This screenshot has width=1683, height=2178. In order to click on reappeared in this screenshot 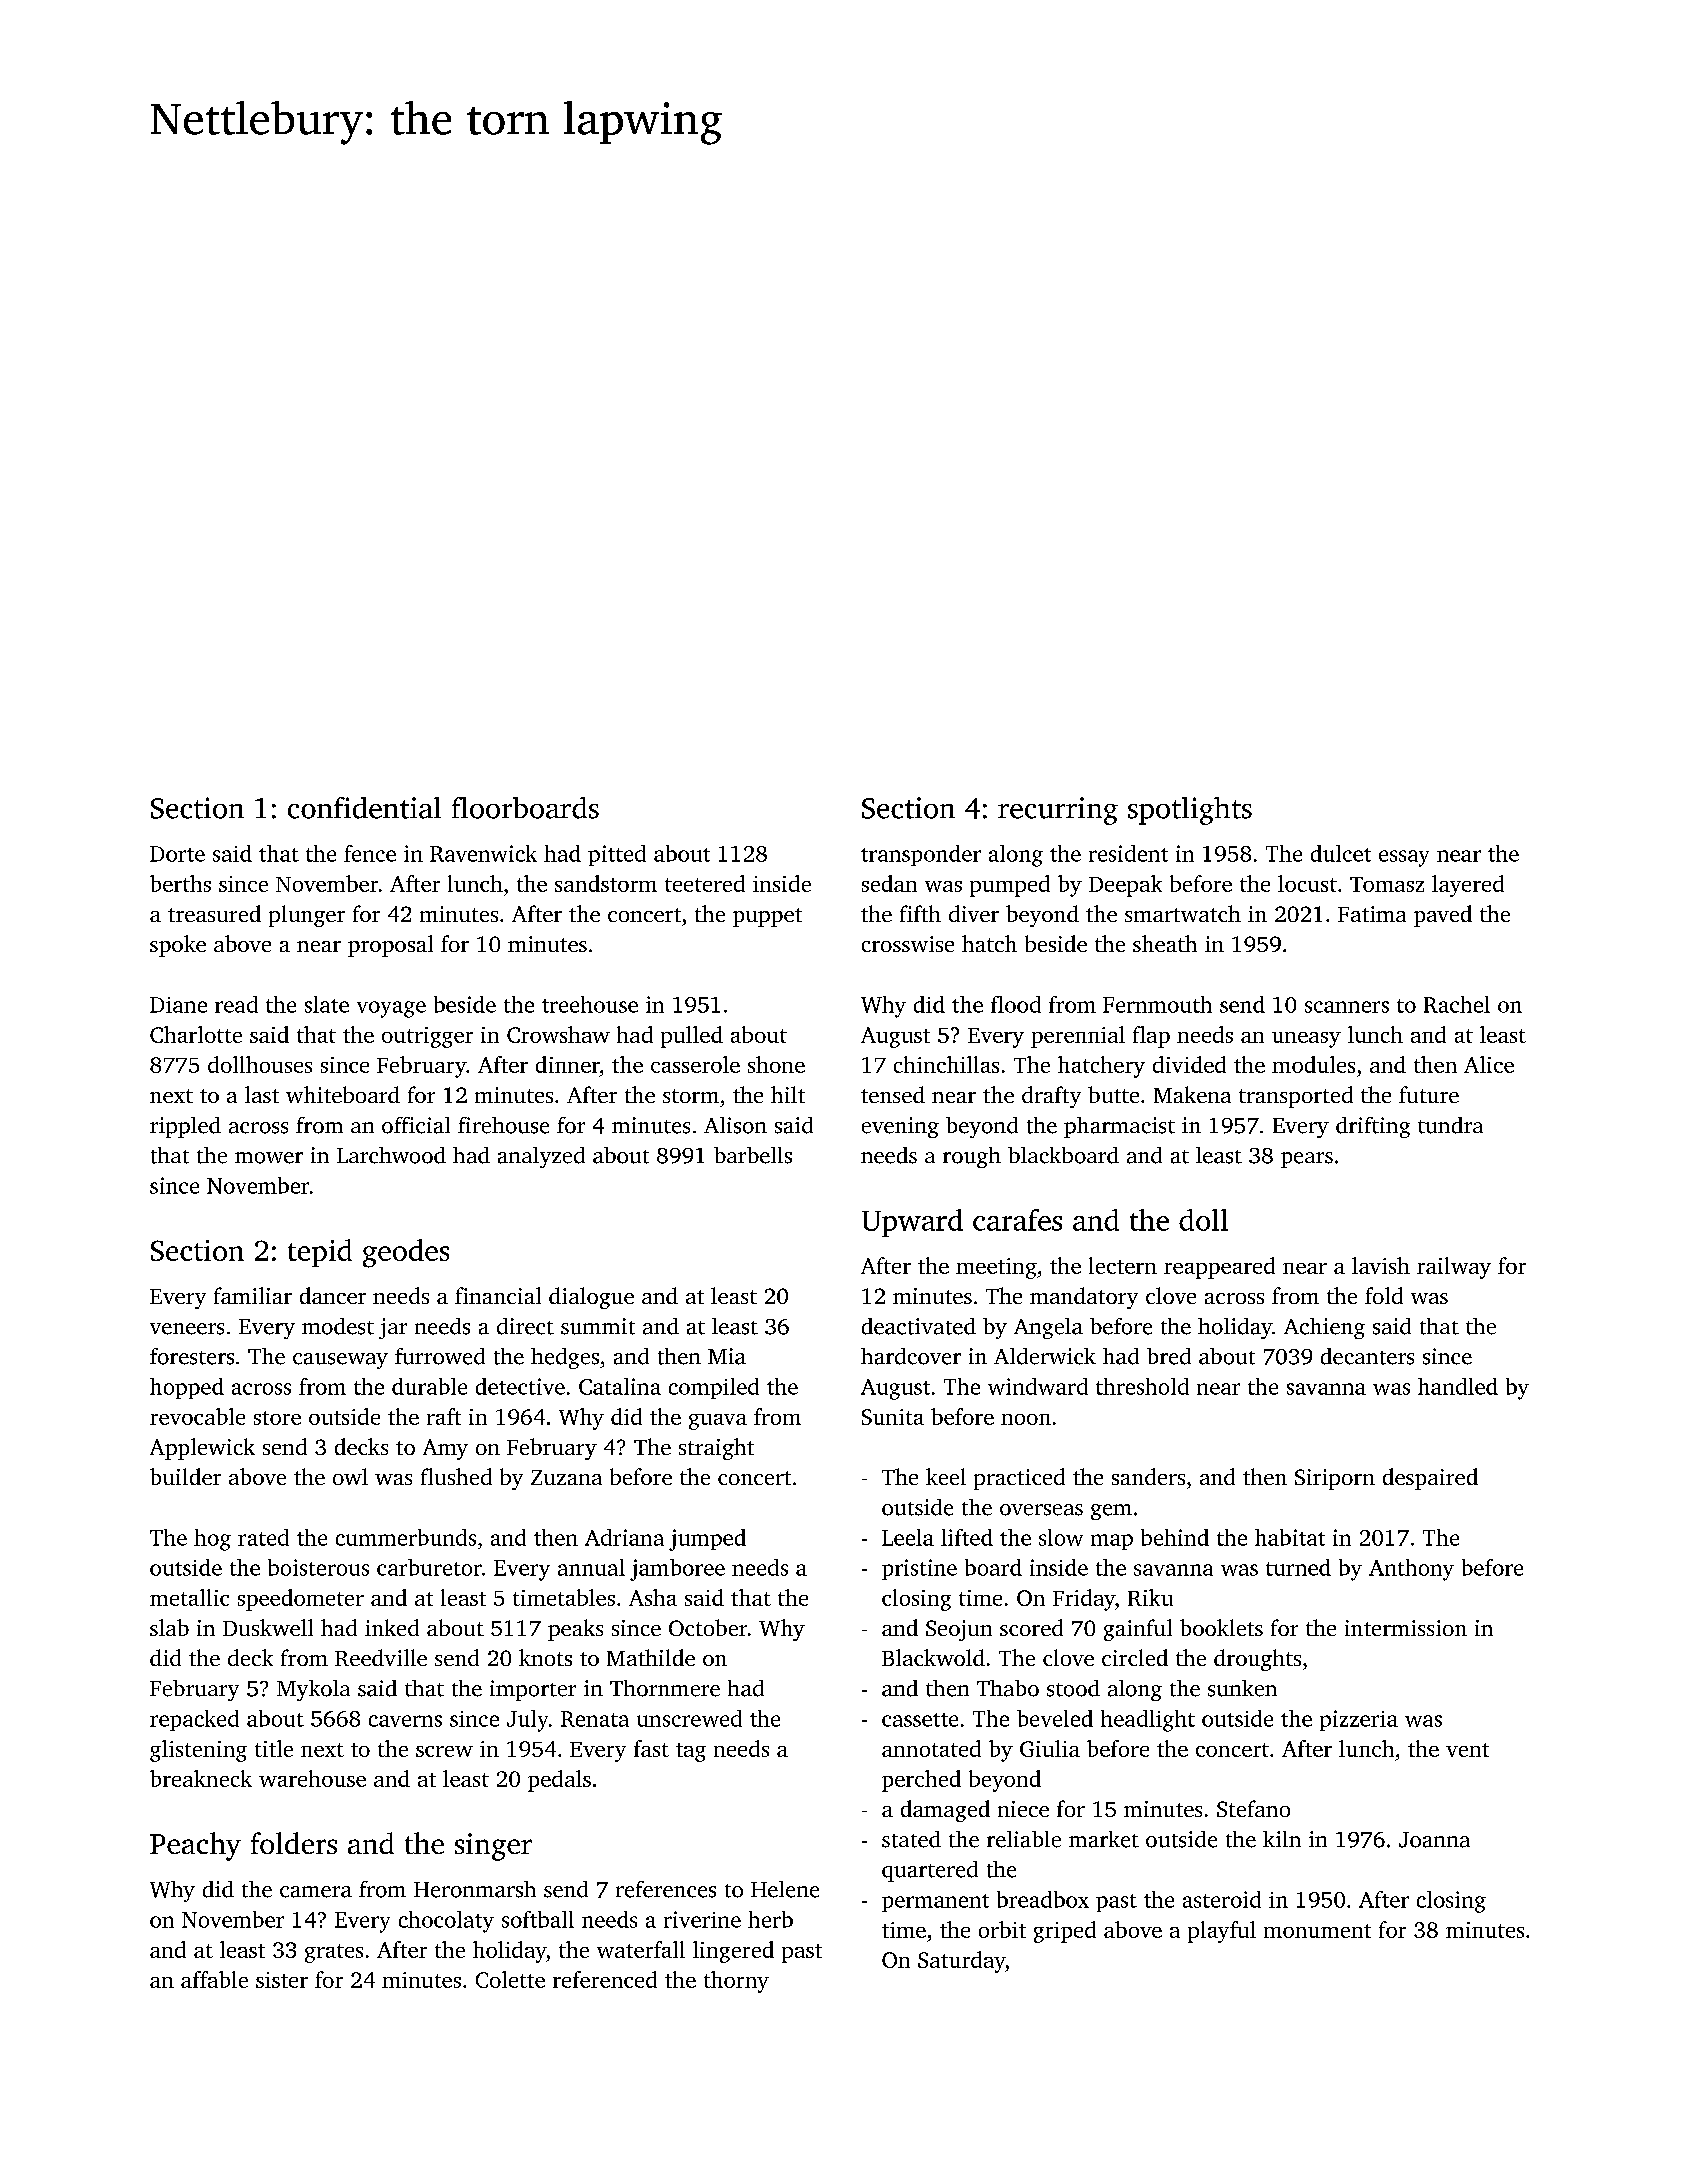, I will do `click(1219, 1268)`.
